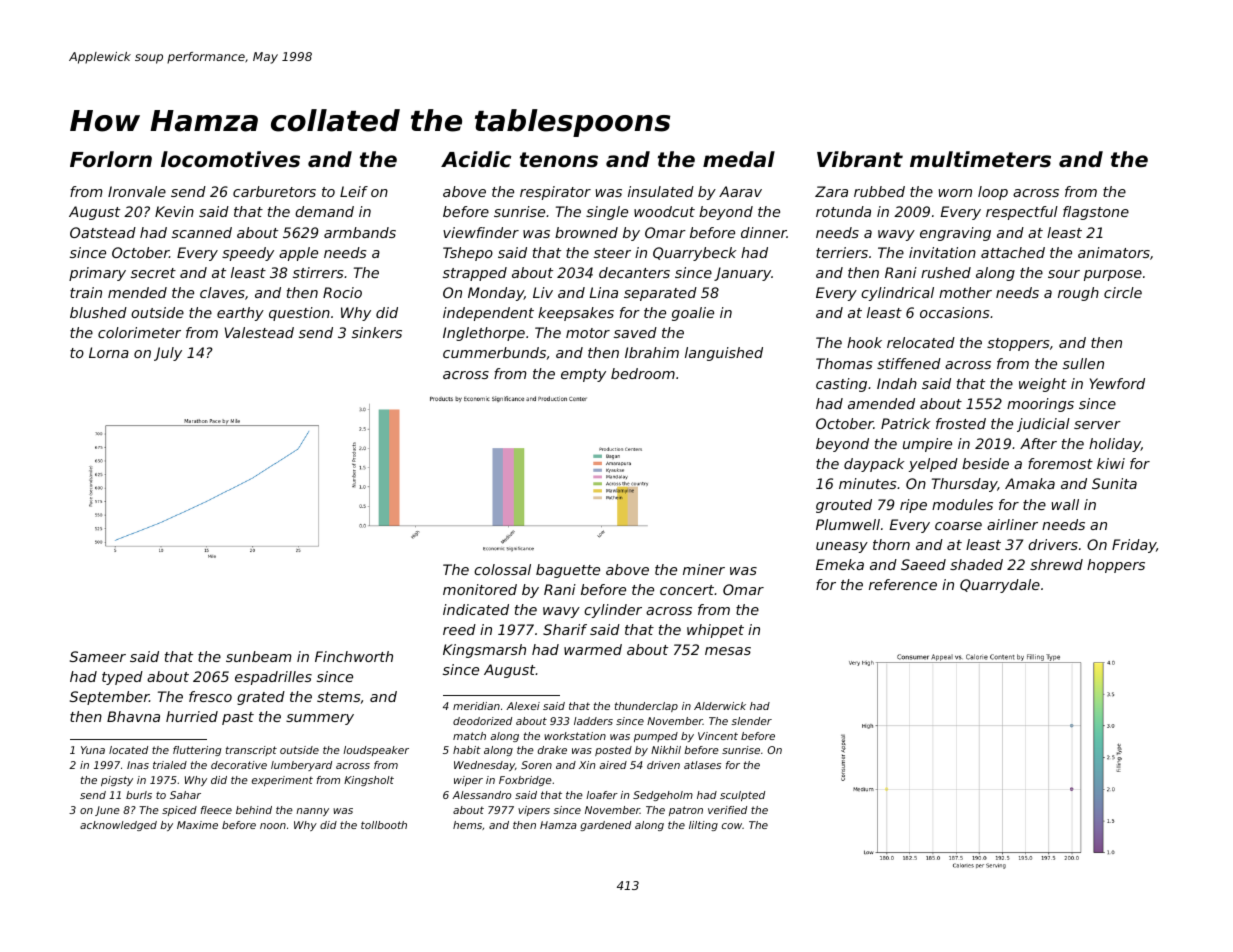  Describe the element at coordinates (98, 656) in the screenshot. I see `Sameer` at that location.
